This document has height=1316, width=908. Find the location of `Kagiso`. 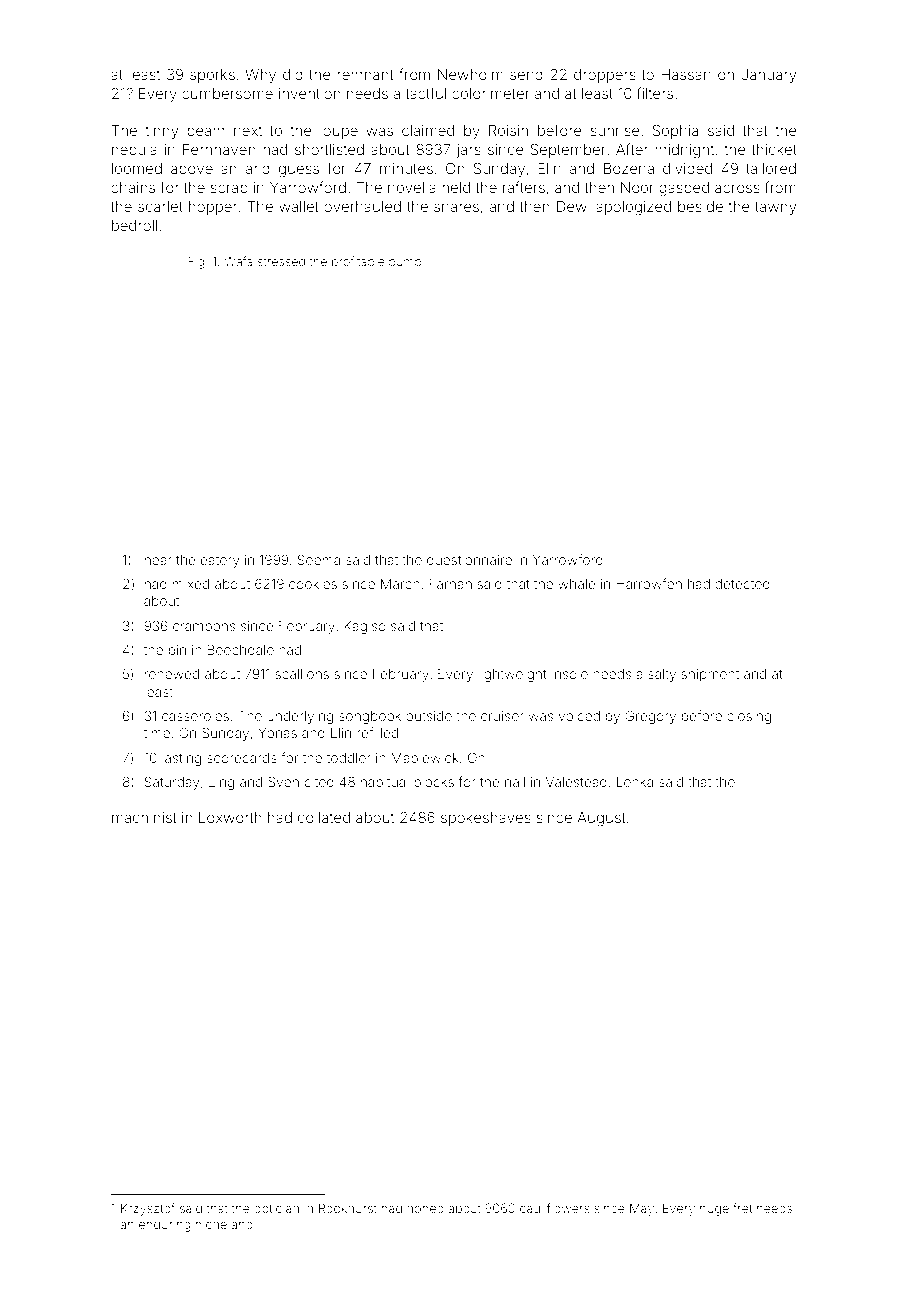

Kagiso is located at coordinates (365, 627).
